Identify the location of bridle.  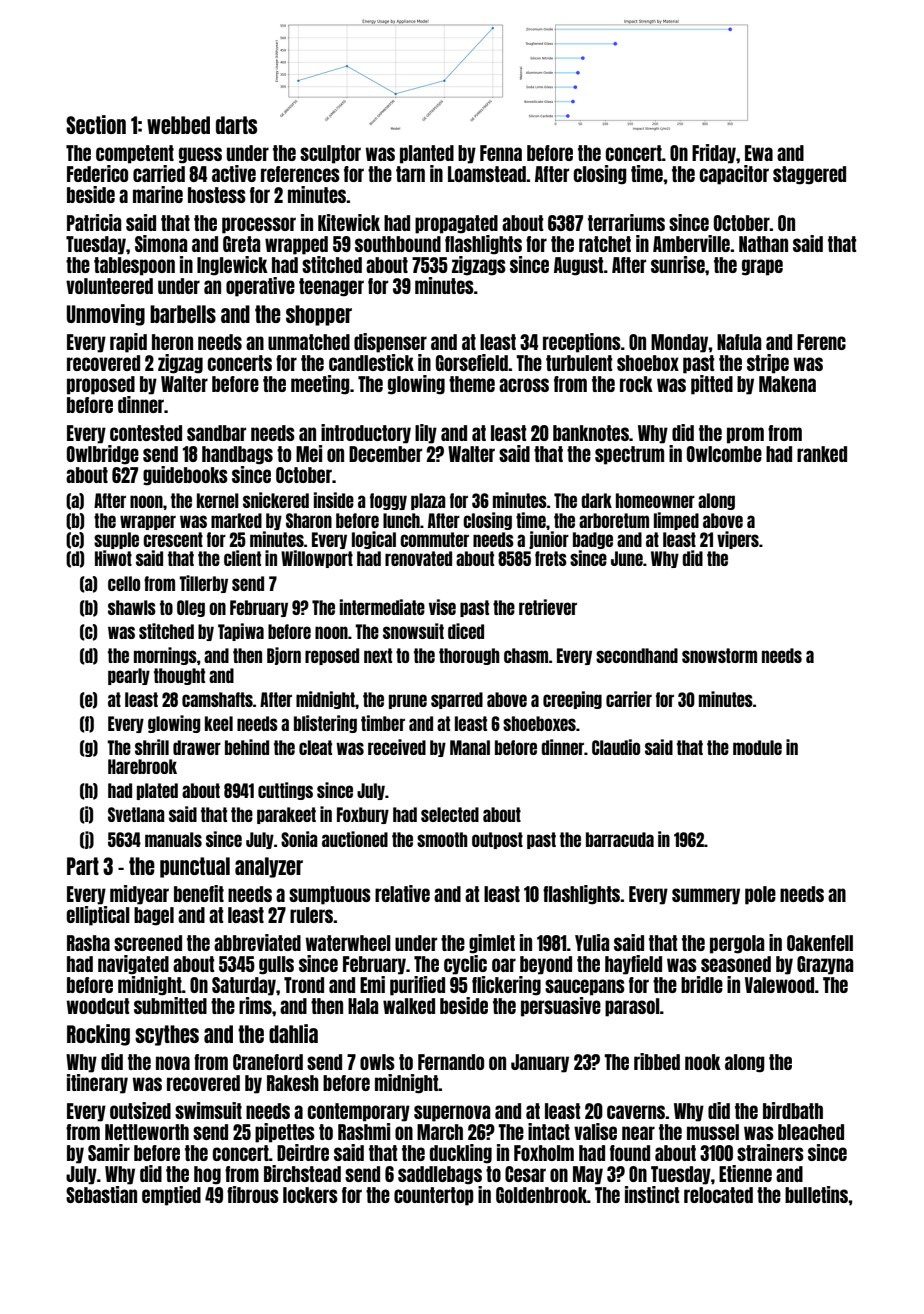
(702, 984).
